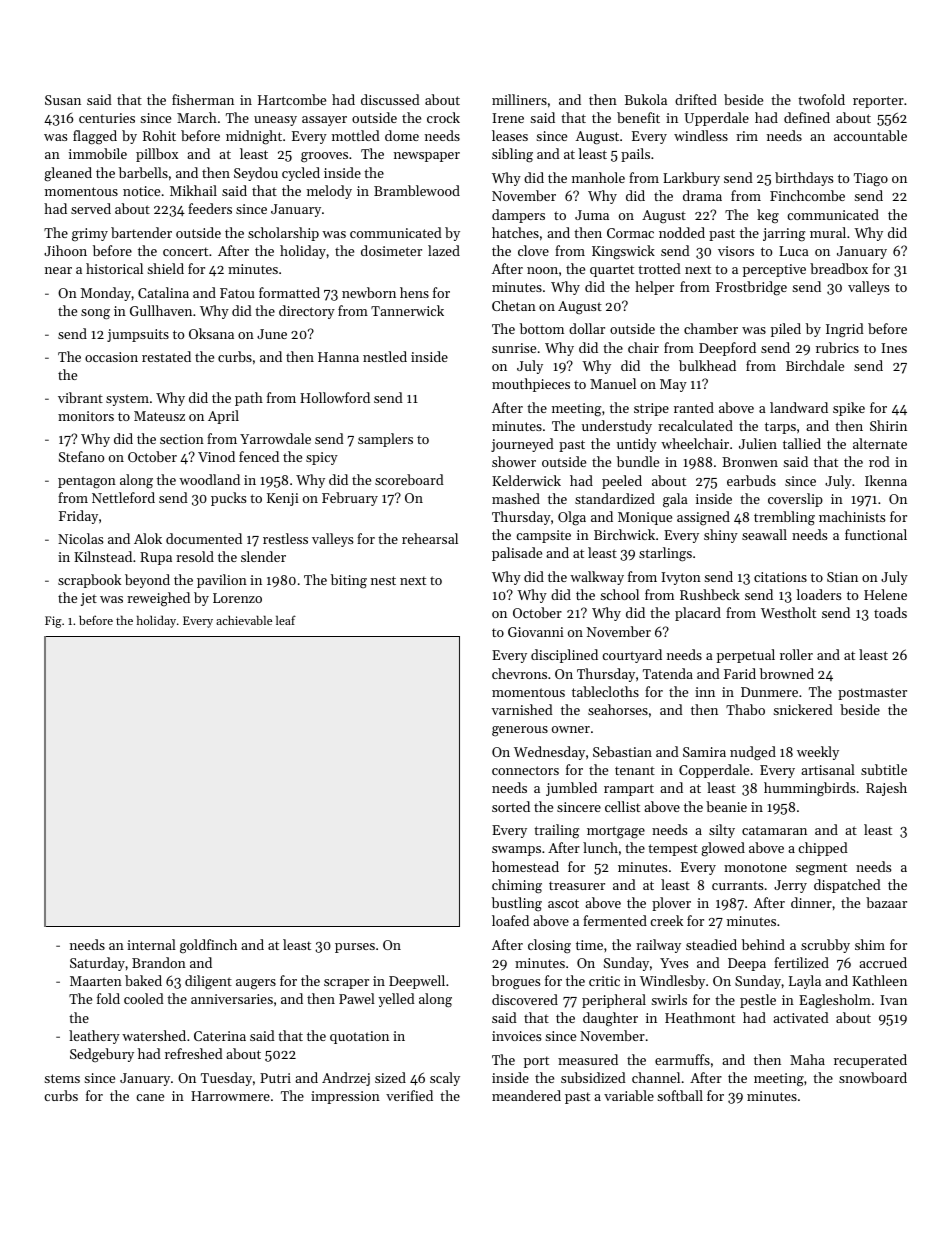 This screenshot has width=952, height=1233. What do you see at coordinates (204, 538) in the screenshot?
I see `documented` at bounding box center [204, 538].
